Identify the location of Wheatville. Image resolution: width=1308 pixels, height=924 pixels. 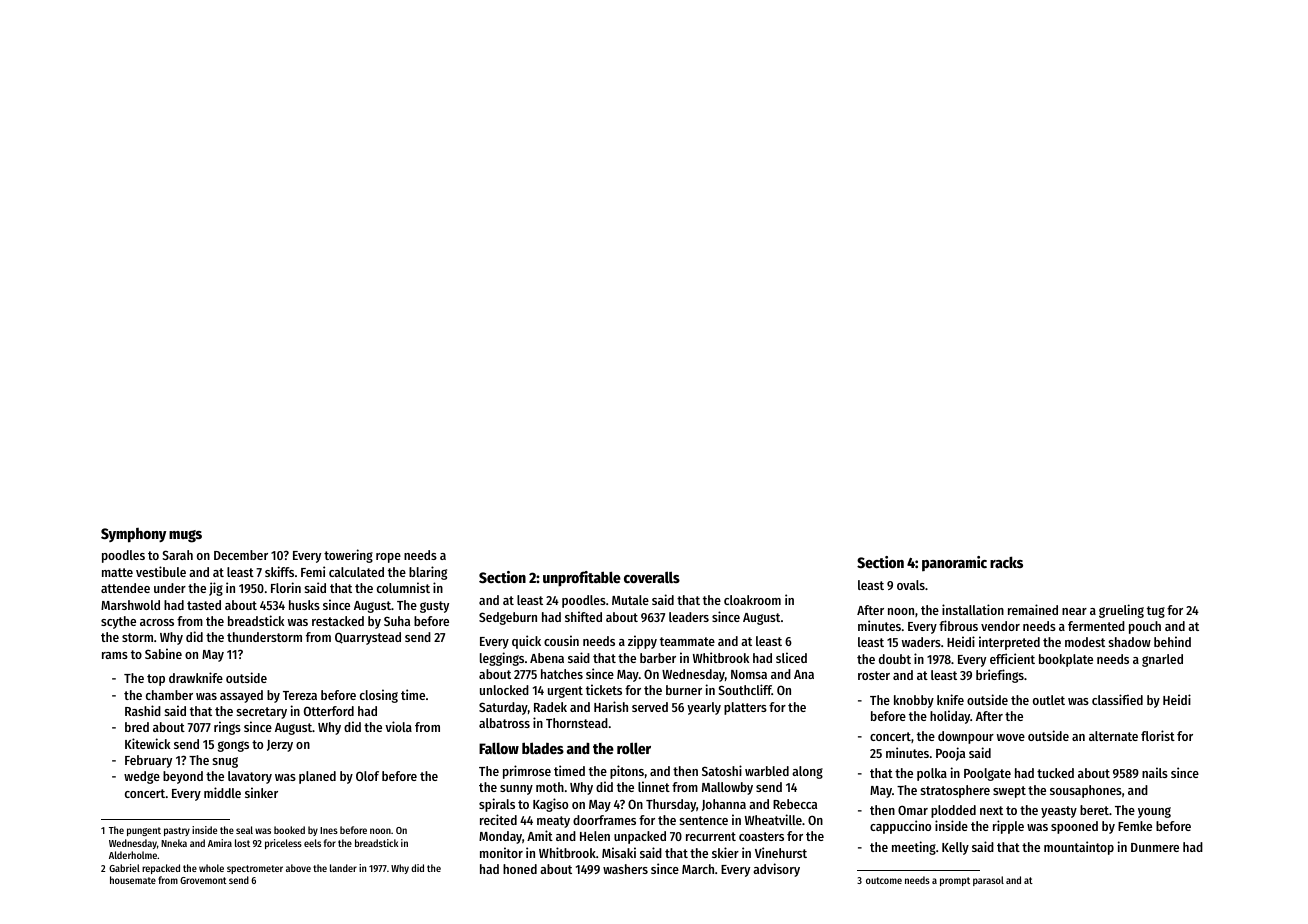
(773, 819).
